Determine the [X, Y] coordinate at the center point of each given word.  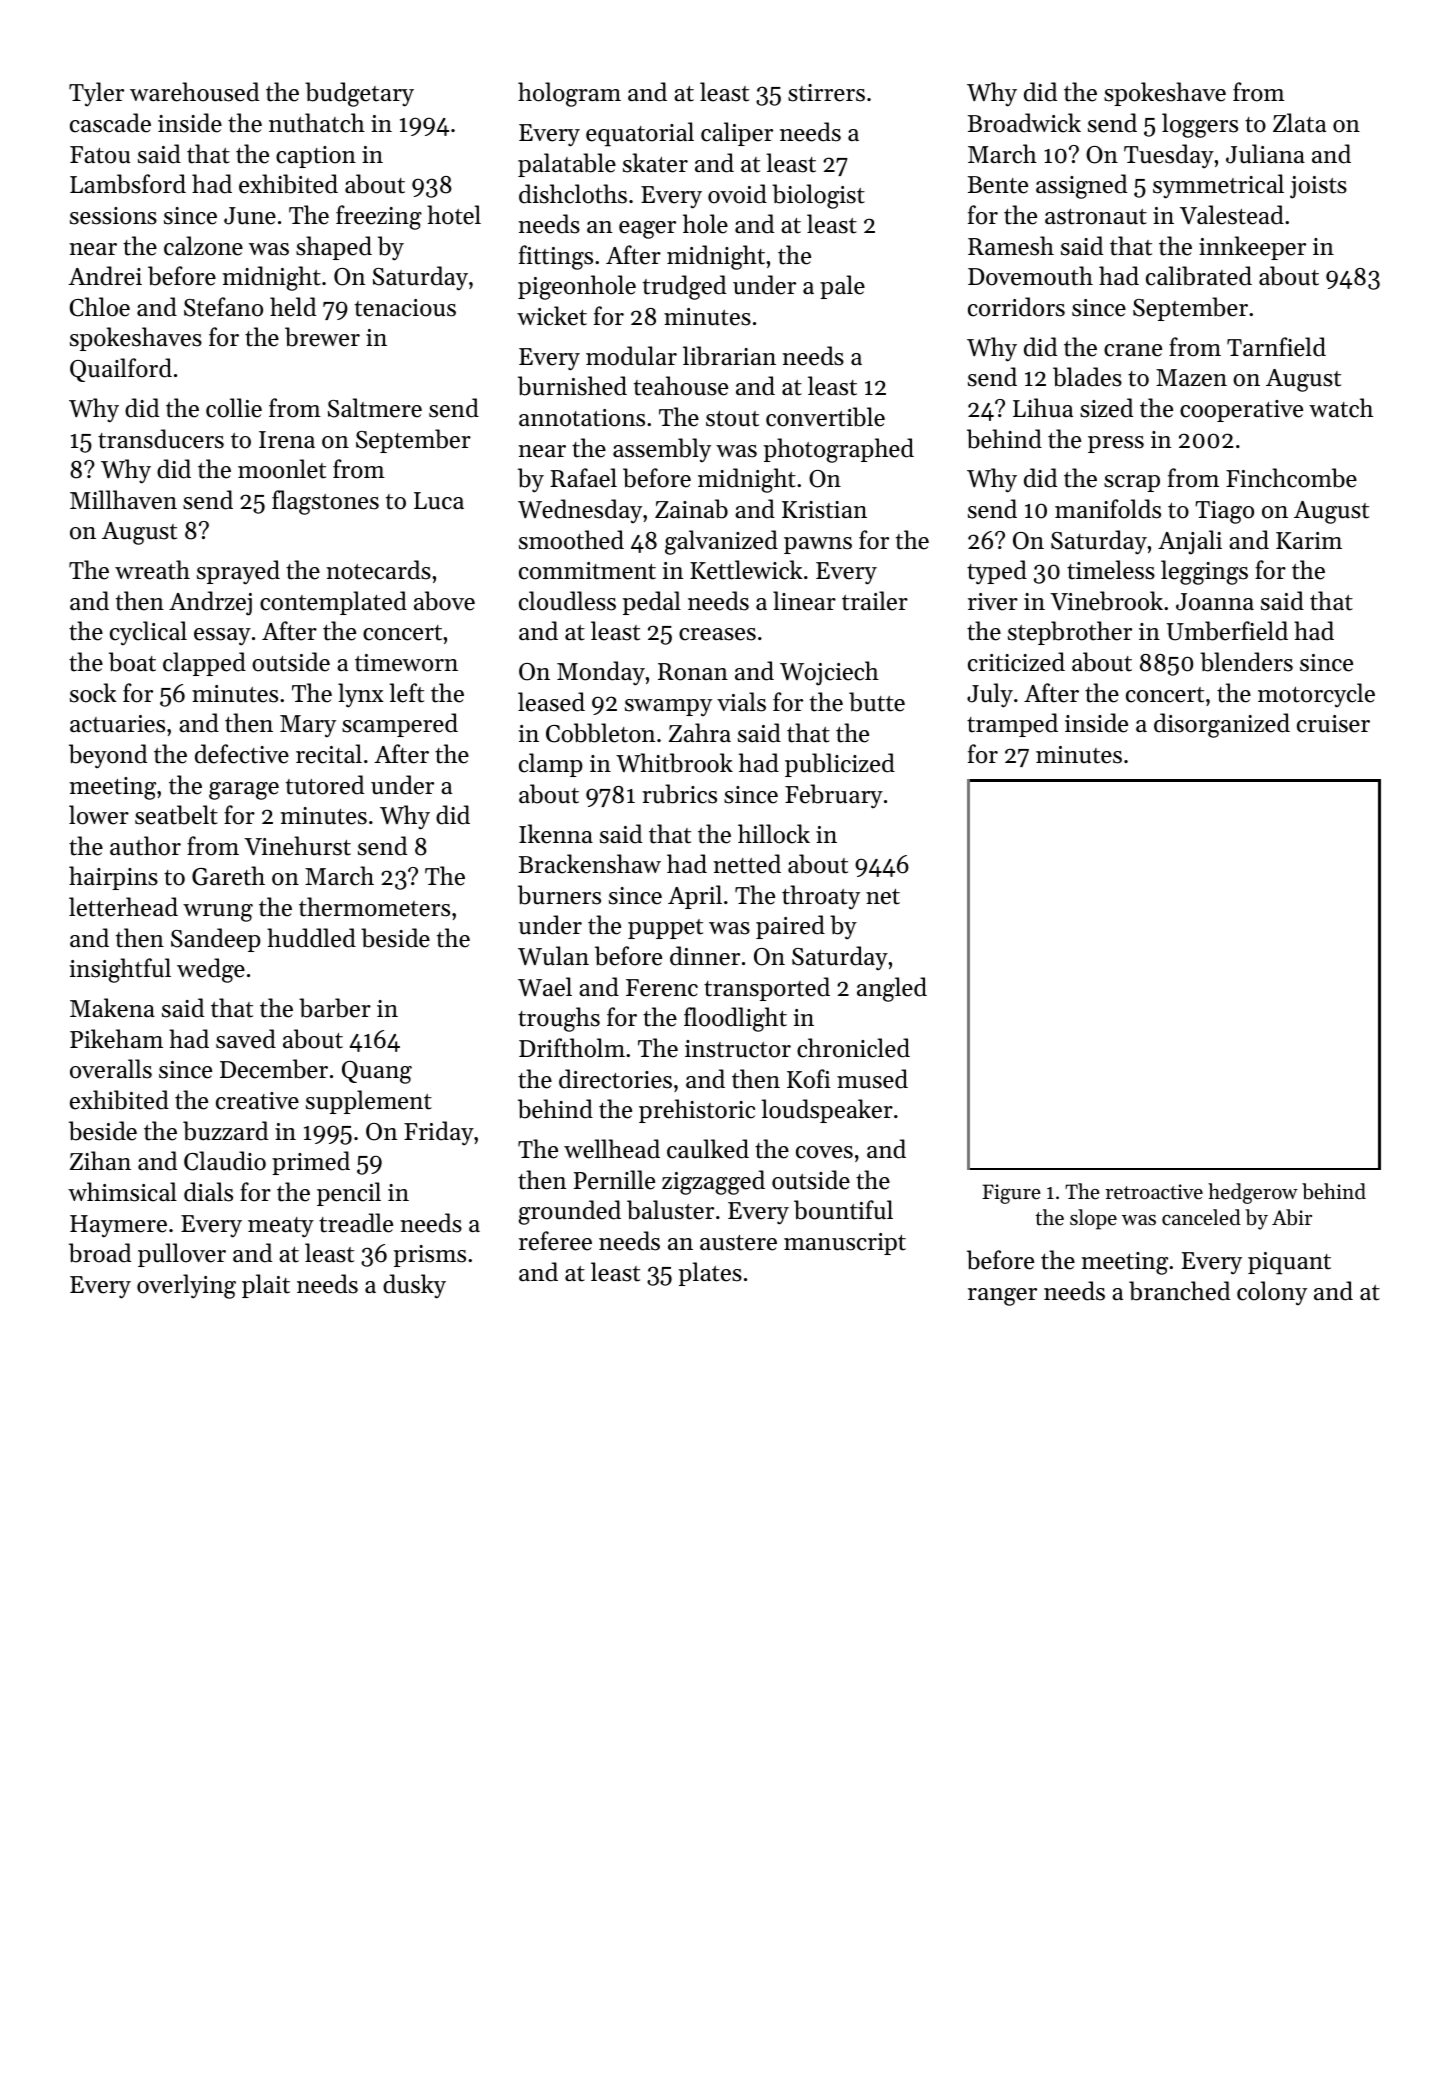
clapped [204, 664]
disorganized [1222, 725]
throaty [821, 897]
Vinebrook [1106, 601]
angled [892, 989]
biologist [818, 196]
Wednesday [580, 511]
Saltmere [375, 408]
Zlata [1299, 123]
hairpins [113, 878]
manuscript [845, 1244]
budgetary [359, 94]
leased [551, 702]
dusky [414, 1286]
